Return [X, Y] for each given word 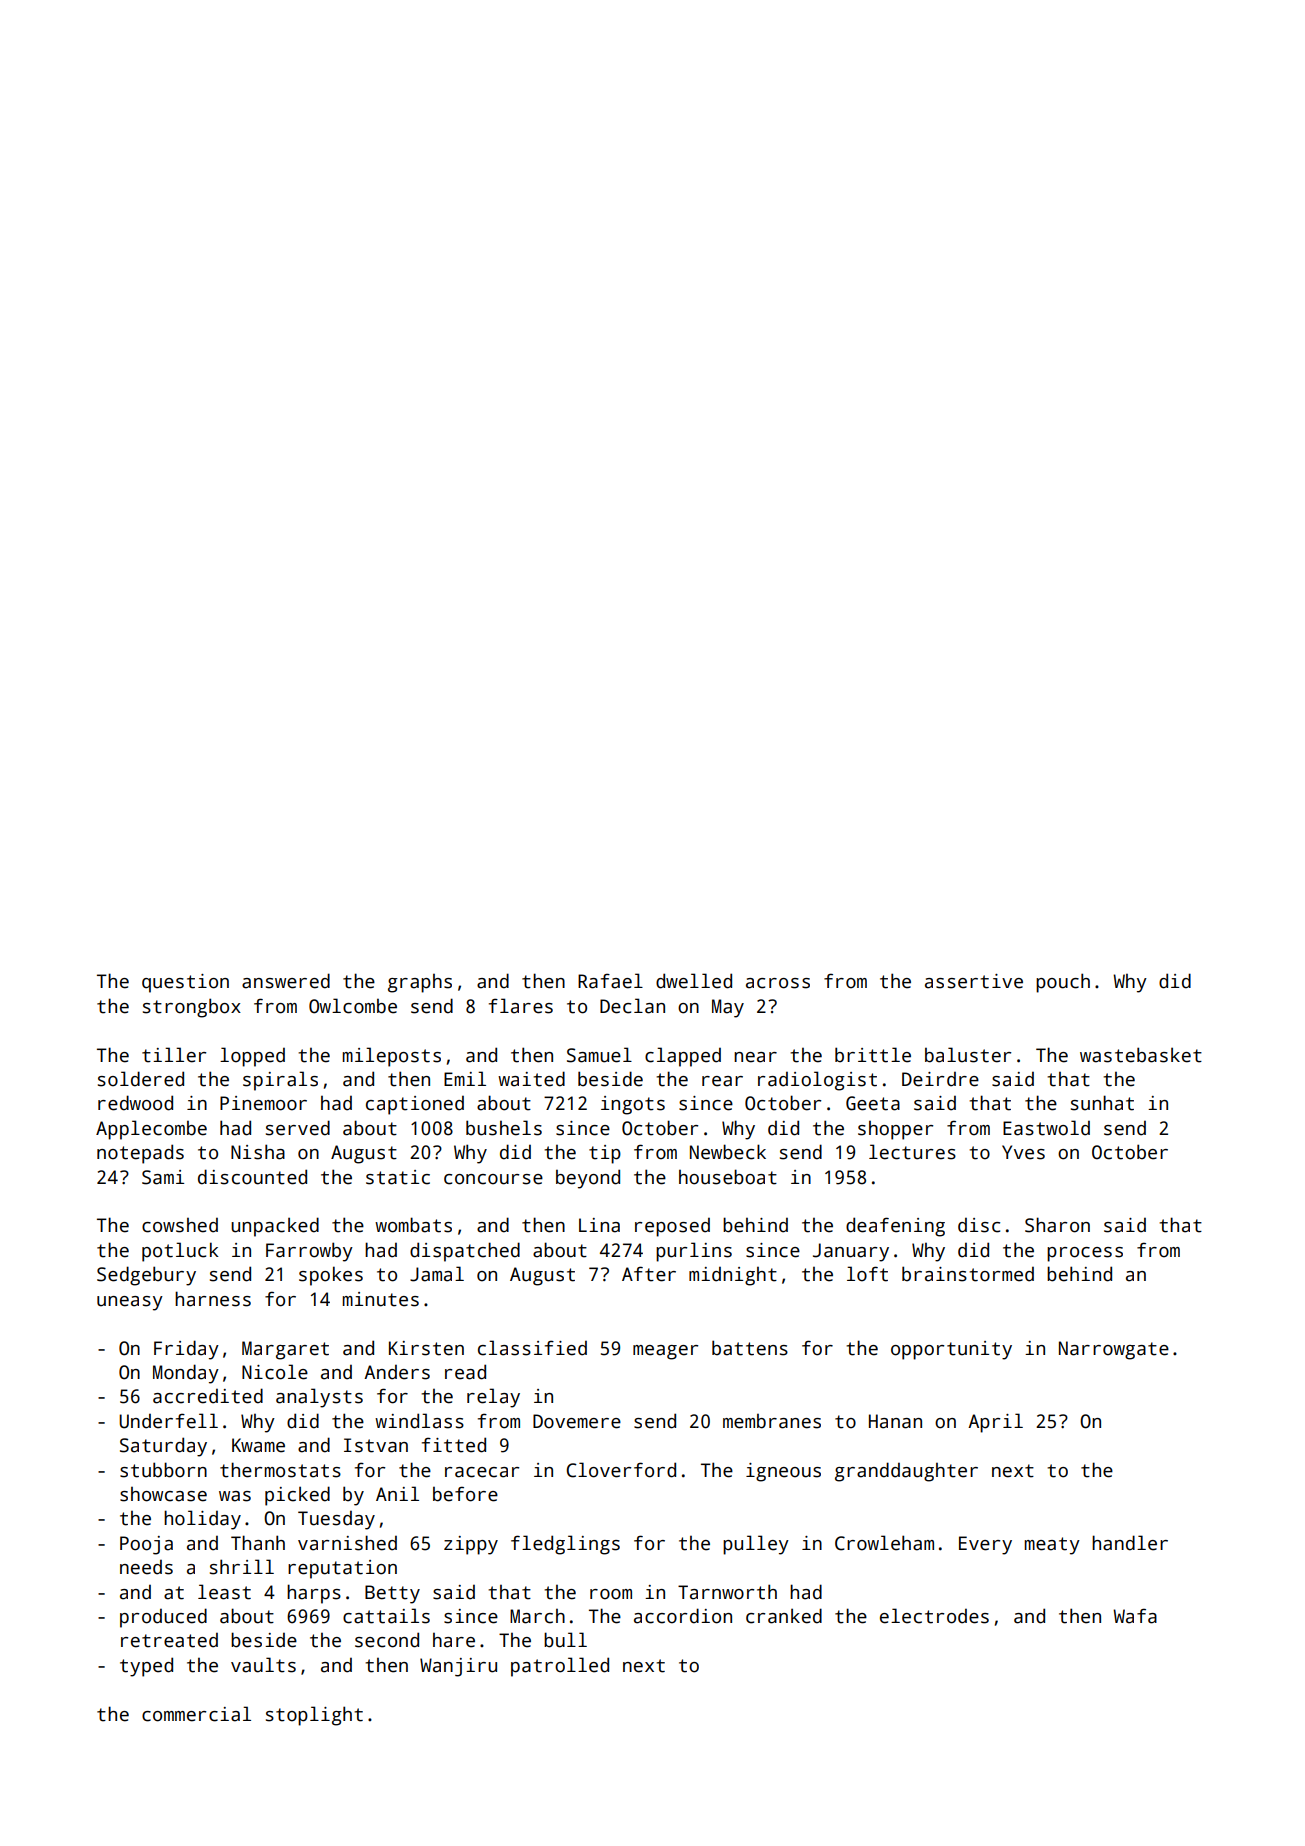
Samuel [599, 1055]
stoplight [314, 1716]
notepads [140, 1154]
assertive [974, 981]
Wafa [1135, 1616]
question [185, 983]
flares [521, 1006]
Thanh [258, 1543]
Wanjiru [458, 1667]
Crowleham [884, 1543]
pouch [1063, 983]
